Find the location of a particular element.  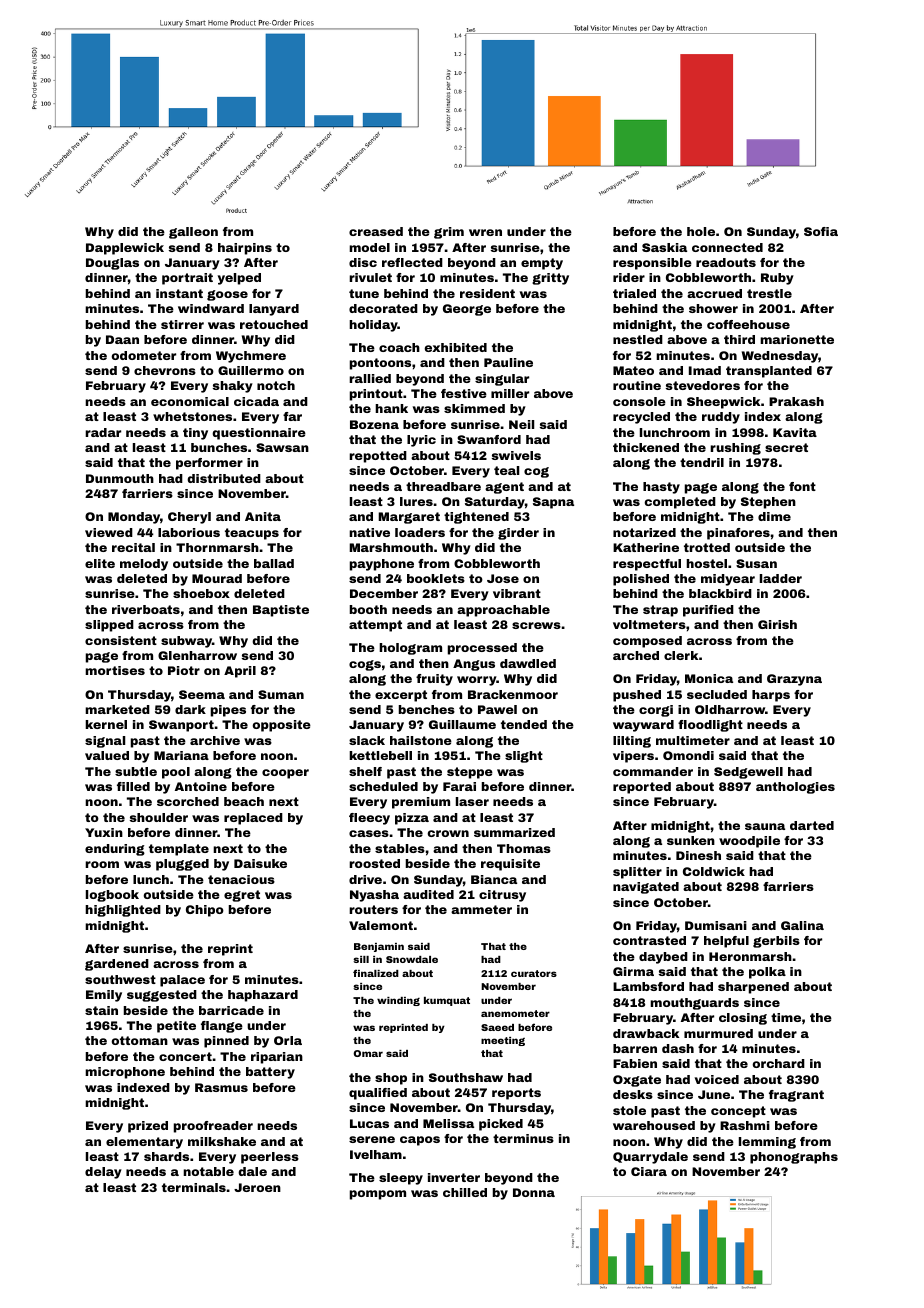

qualified is located at coordinates (378, 1094).
